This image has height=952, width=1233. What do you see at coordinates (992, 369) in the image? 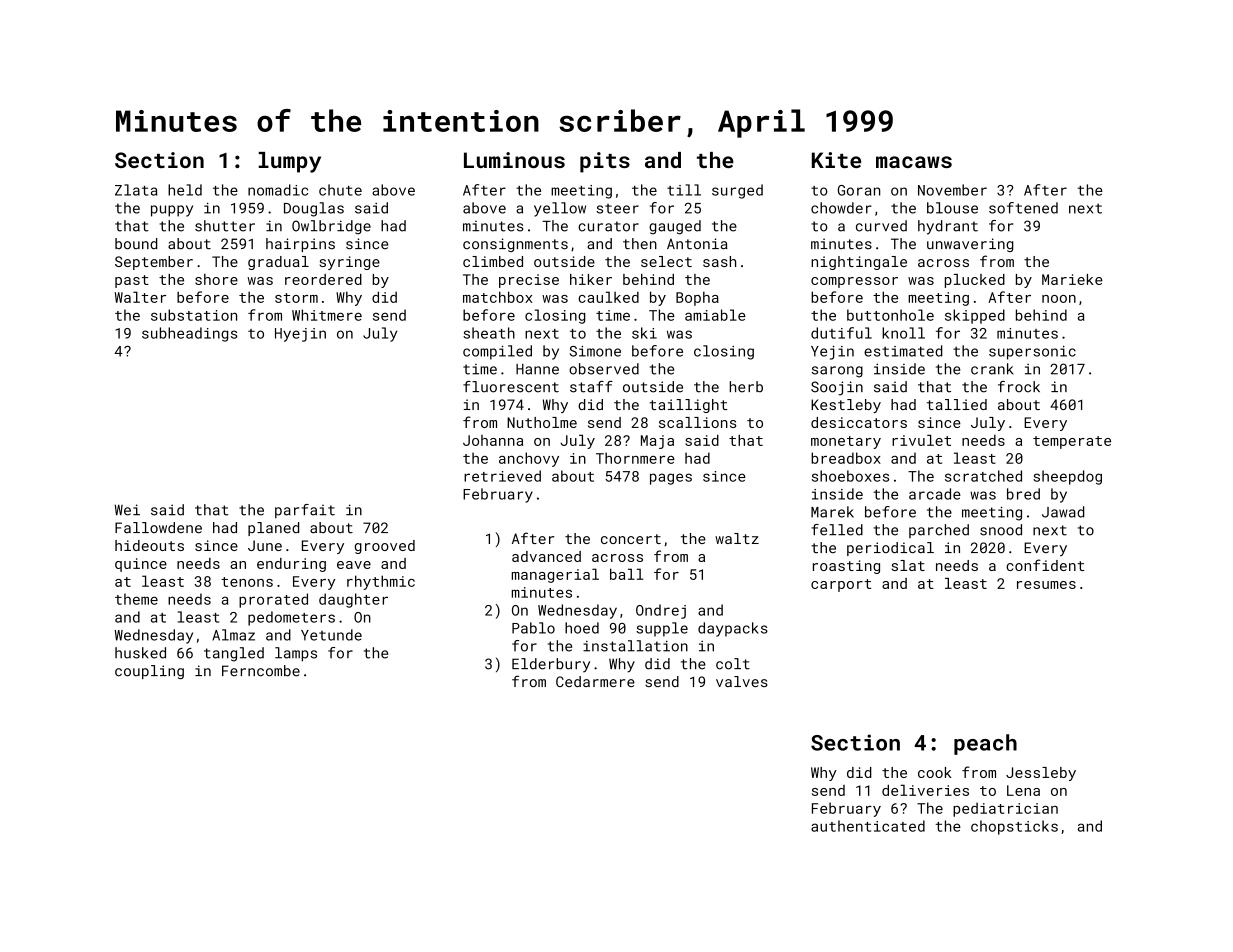
I see `crank` at bounding box center [992, 369].
